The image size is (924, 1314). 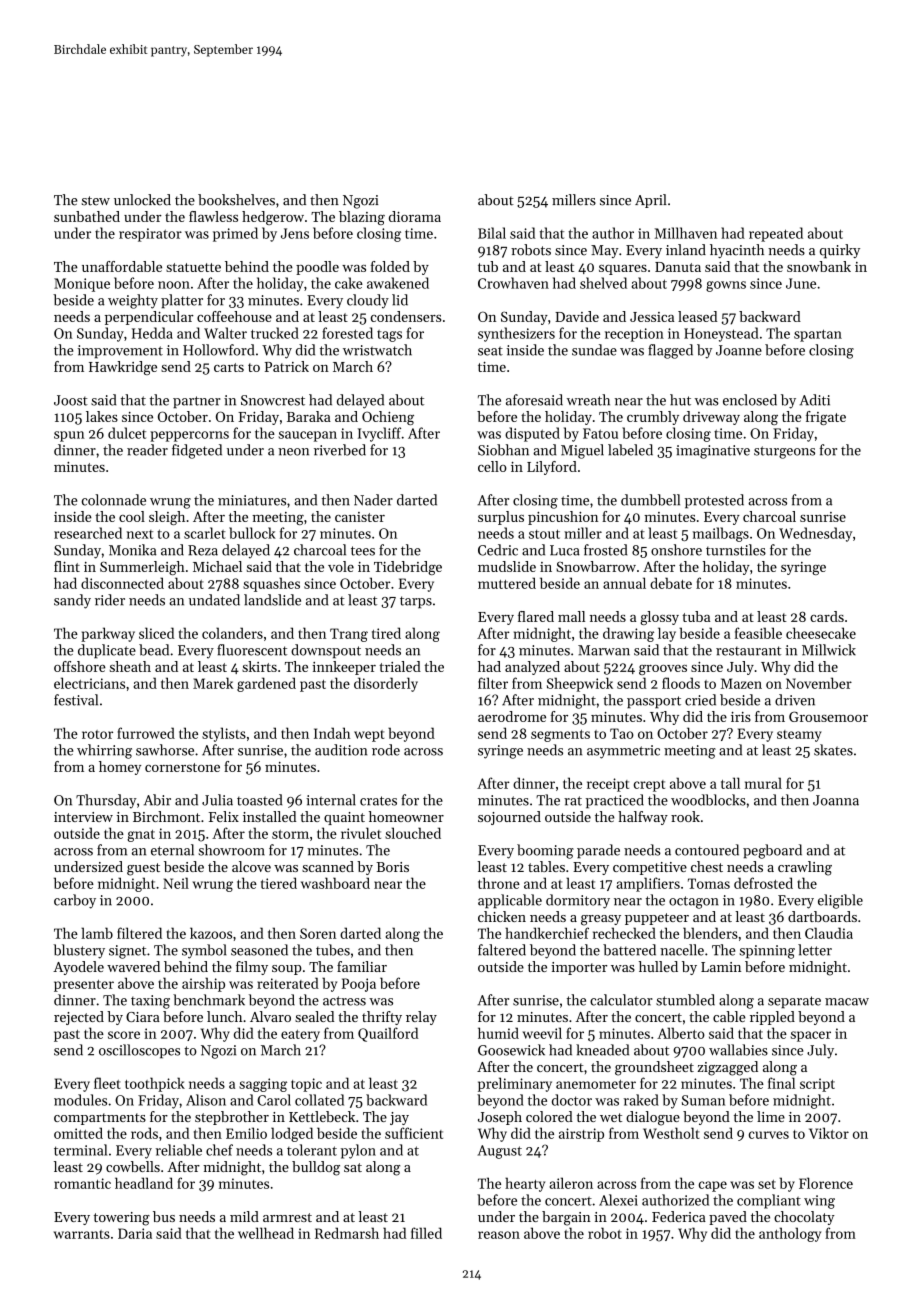 I want to click on Millhaven, so click(x=686, y=233).
